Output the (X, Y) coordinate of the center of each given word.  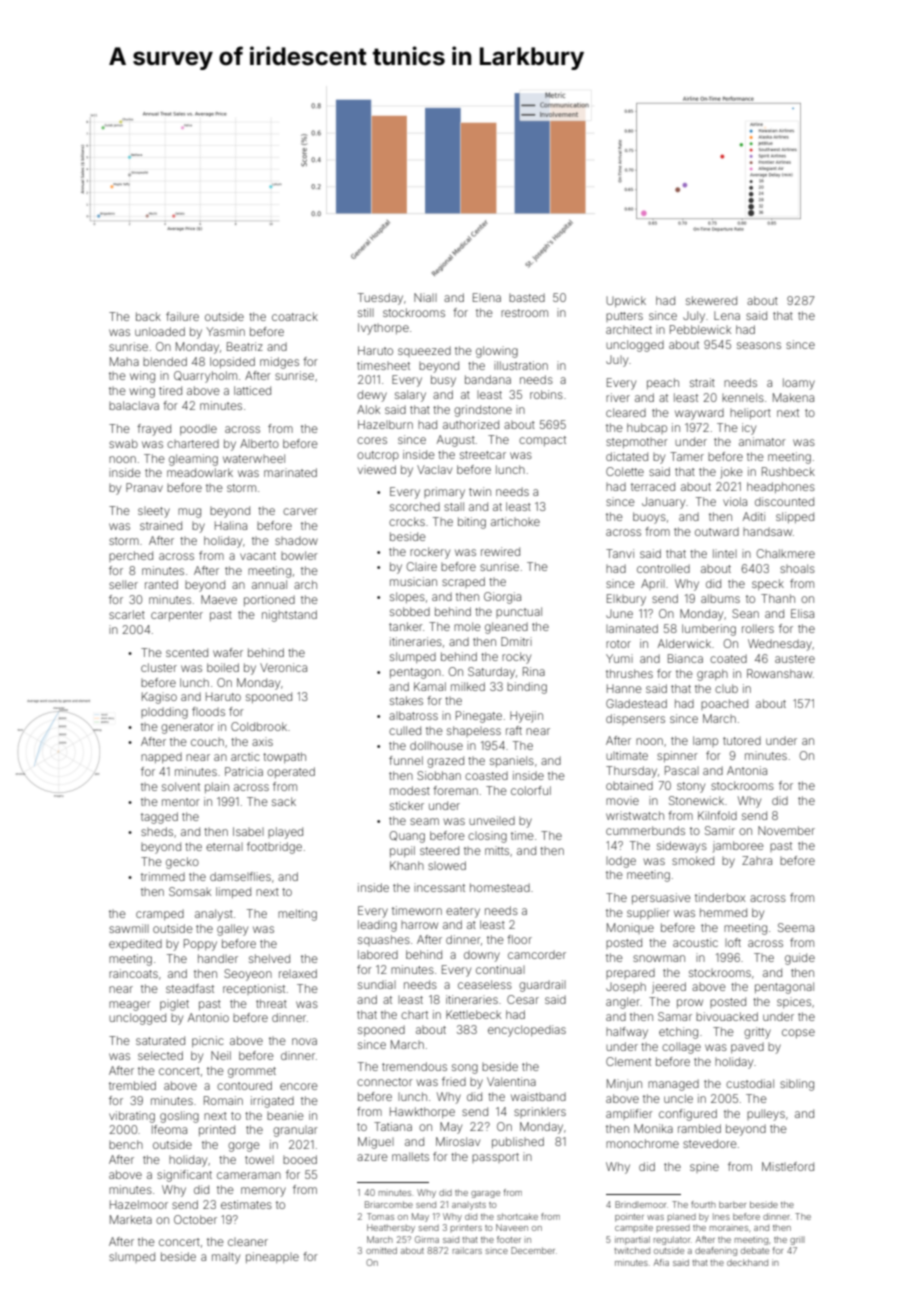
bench (126, 1144)
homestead (500, 887)
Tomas (380, 1216)
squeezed (424, 351)
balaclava (134, 405)
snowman (659, 958)
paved (747, 1047)
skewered (711, 300)
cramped (160, 914)
